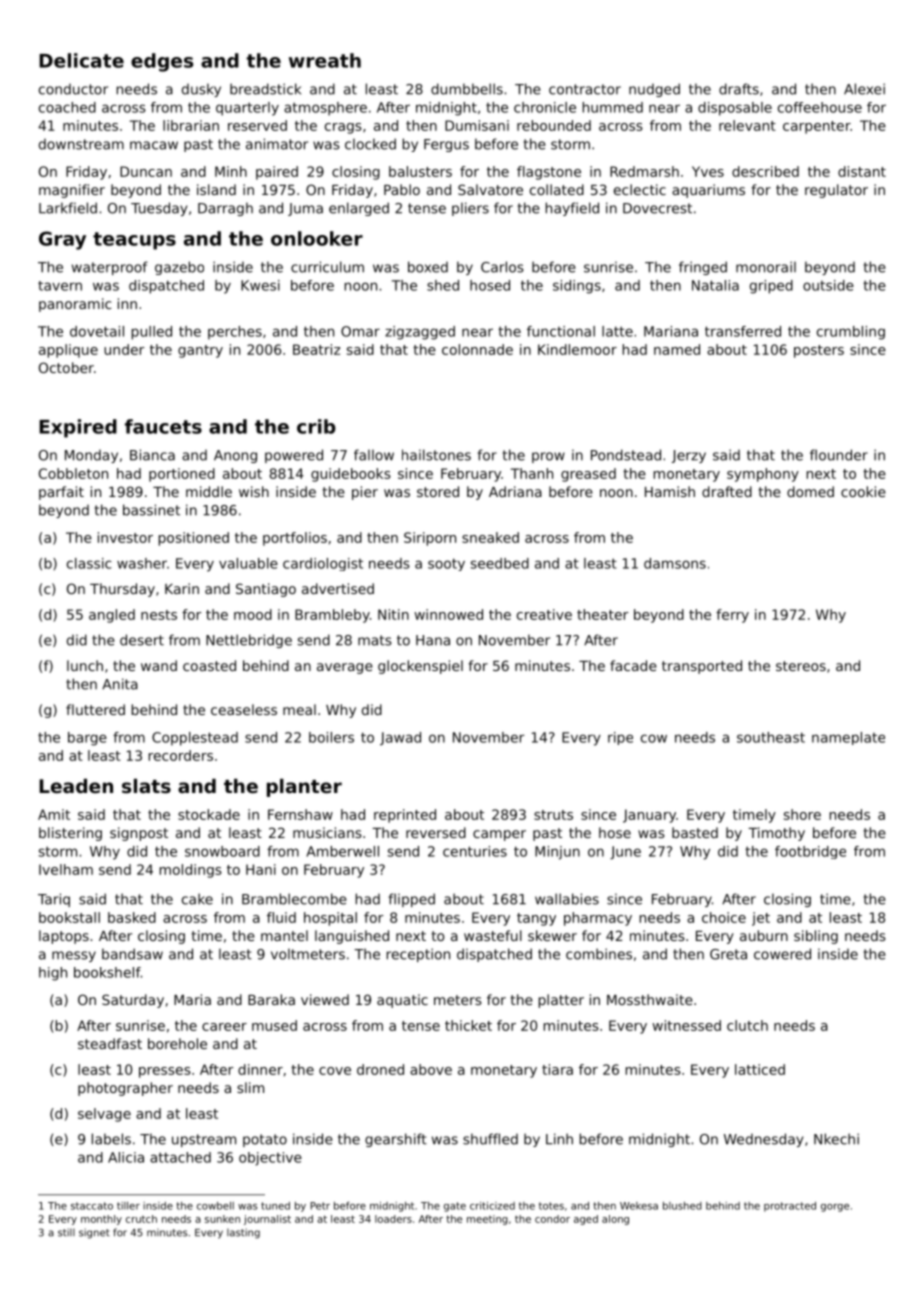 This image has width=924, height=1308. What do you see at coordinates (325, 60) in the image?
I see `wreath` at bounding box center [325, 60].
